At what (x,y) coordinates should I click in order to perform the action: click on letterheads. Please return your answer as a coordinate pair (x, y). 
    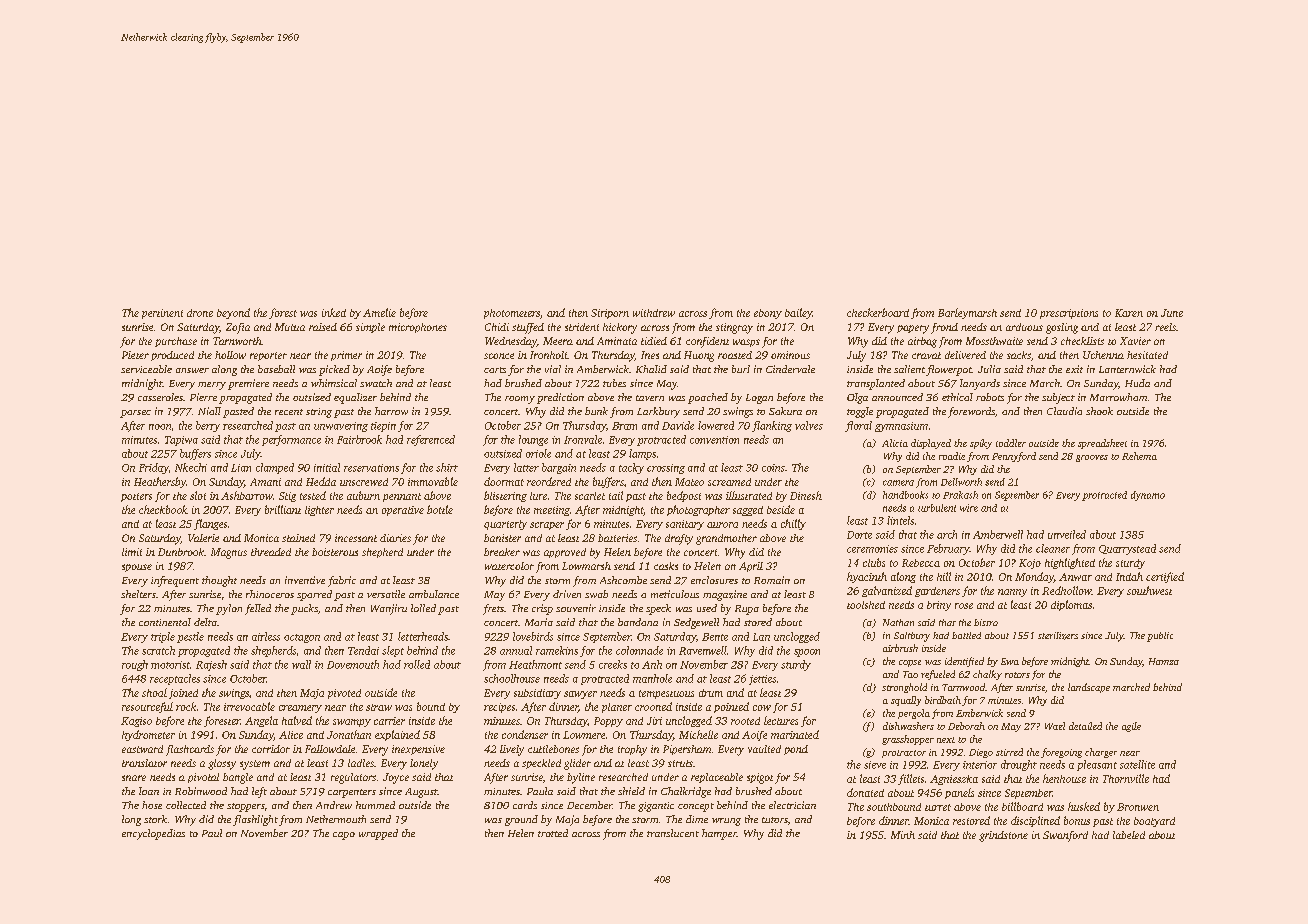
    Looking at the image, I should click on (423, 636).
